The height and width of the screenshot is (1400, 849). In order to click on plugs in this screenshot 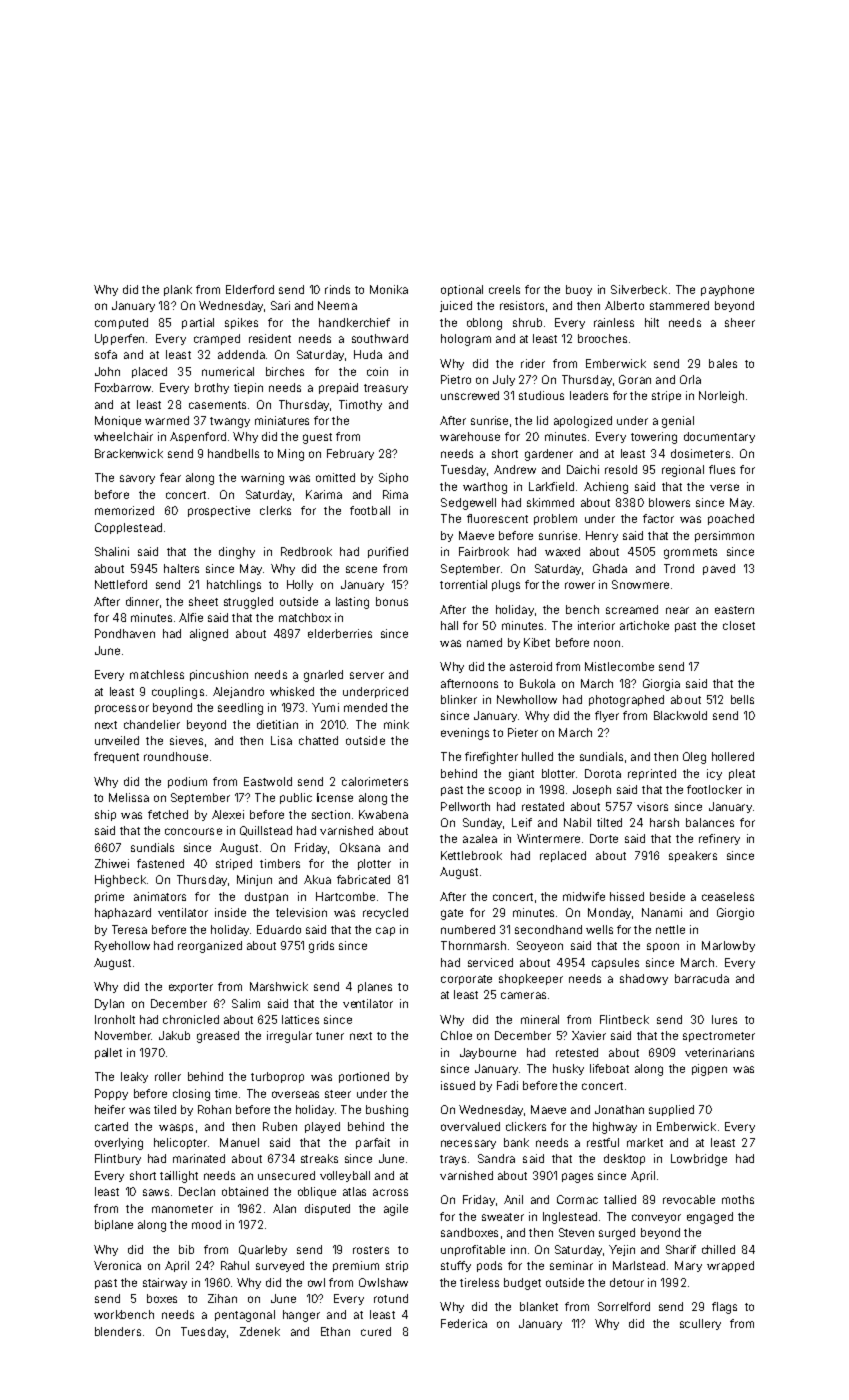, I will do `click(506, 586)`.
